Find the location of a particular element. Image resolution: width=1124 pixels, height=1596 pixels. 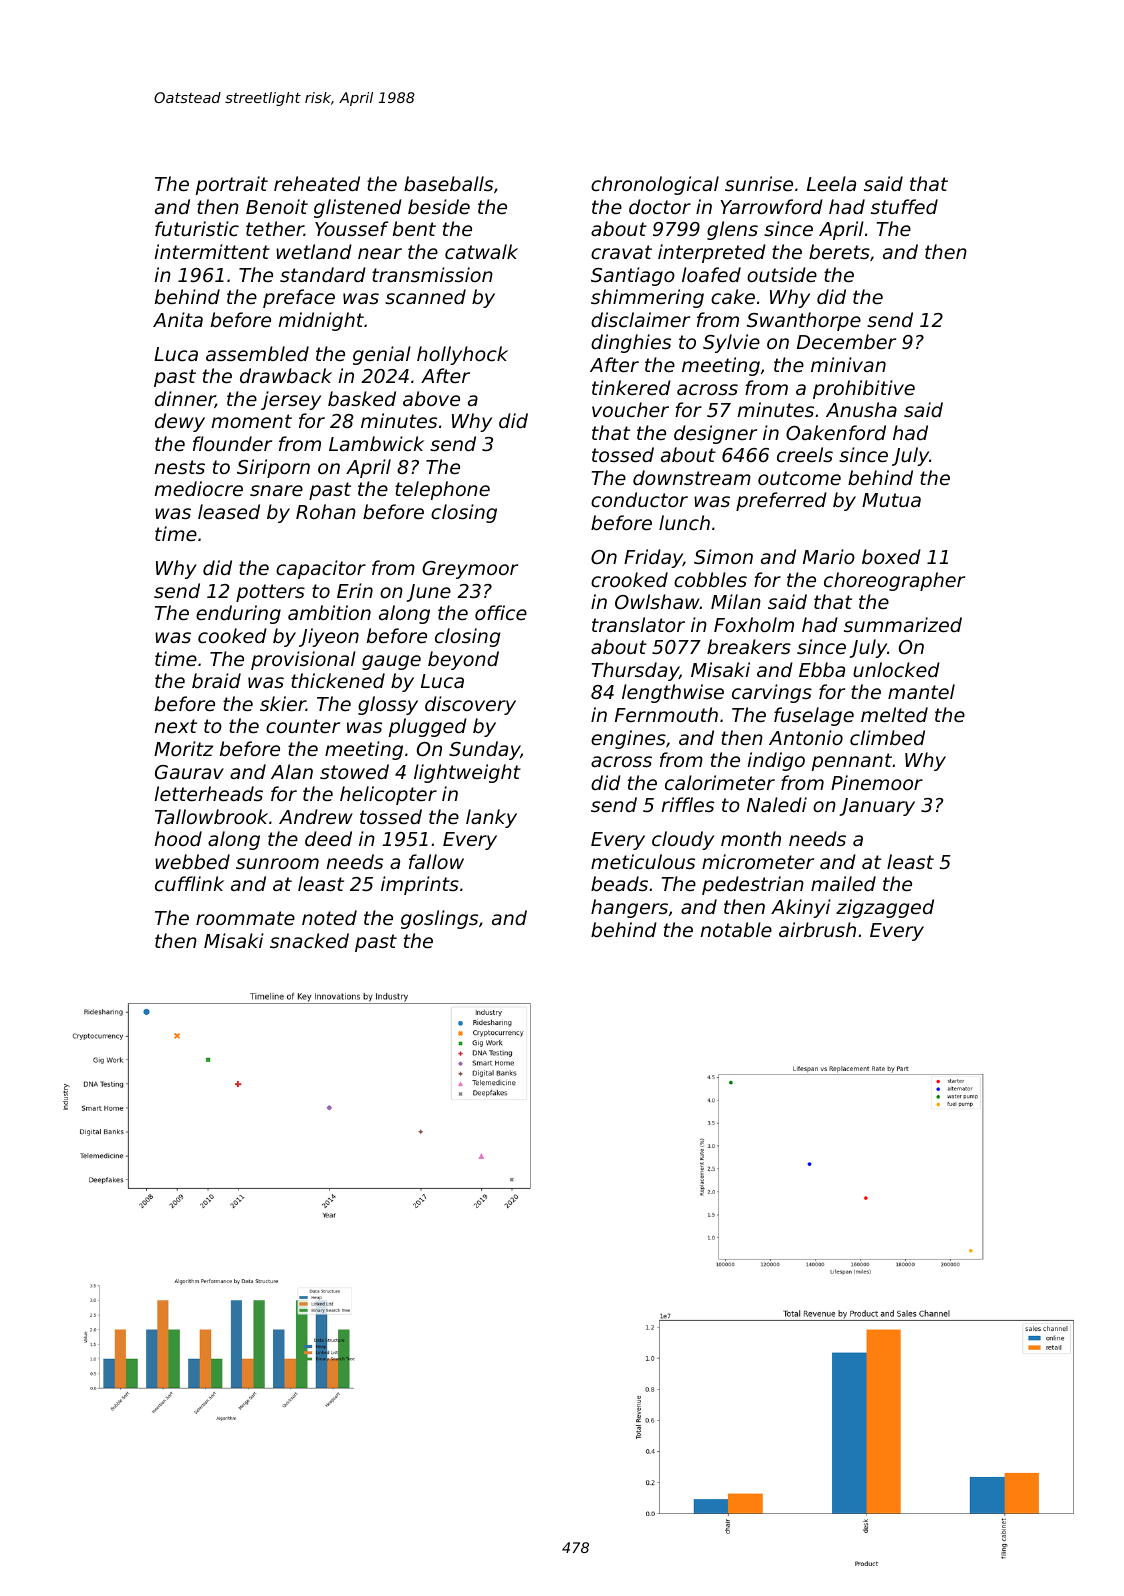

braid is located at coordinates (216, 680).
